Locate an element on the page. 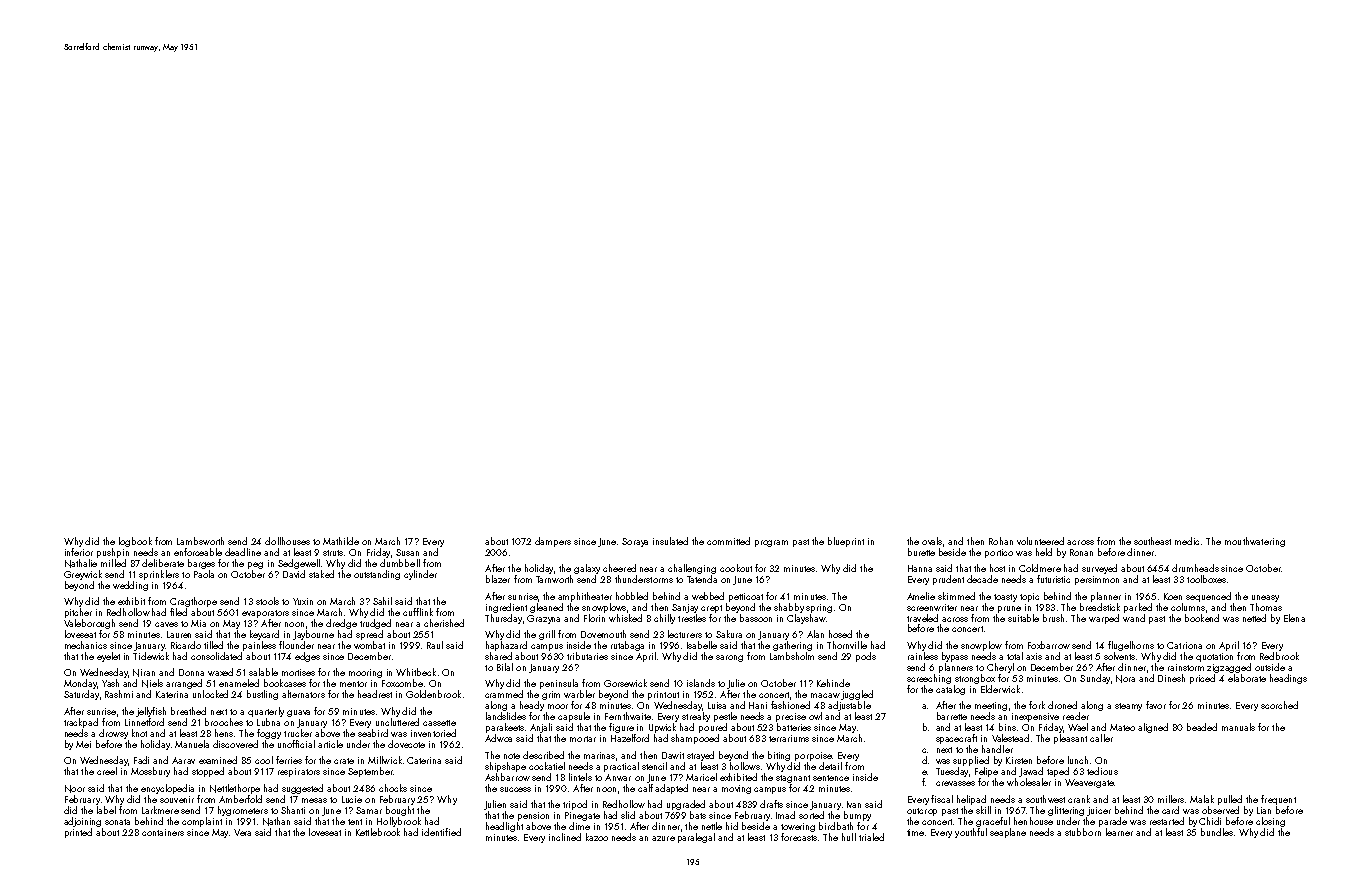  Fernthwaite is located at coordinates (628, 716).
